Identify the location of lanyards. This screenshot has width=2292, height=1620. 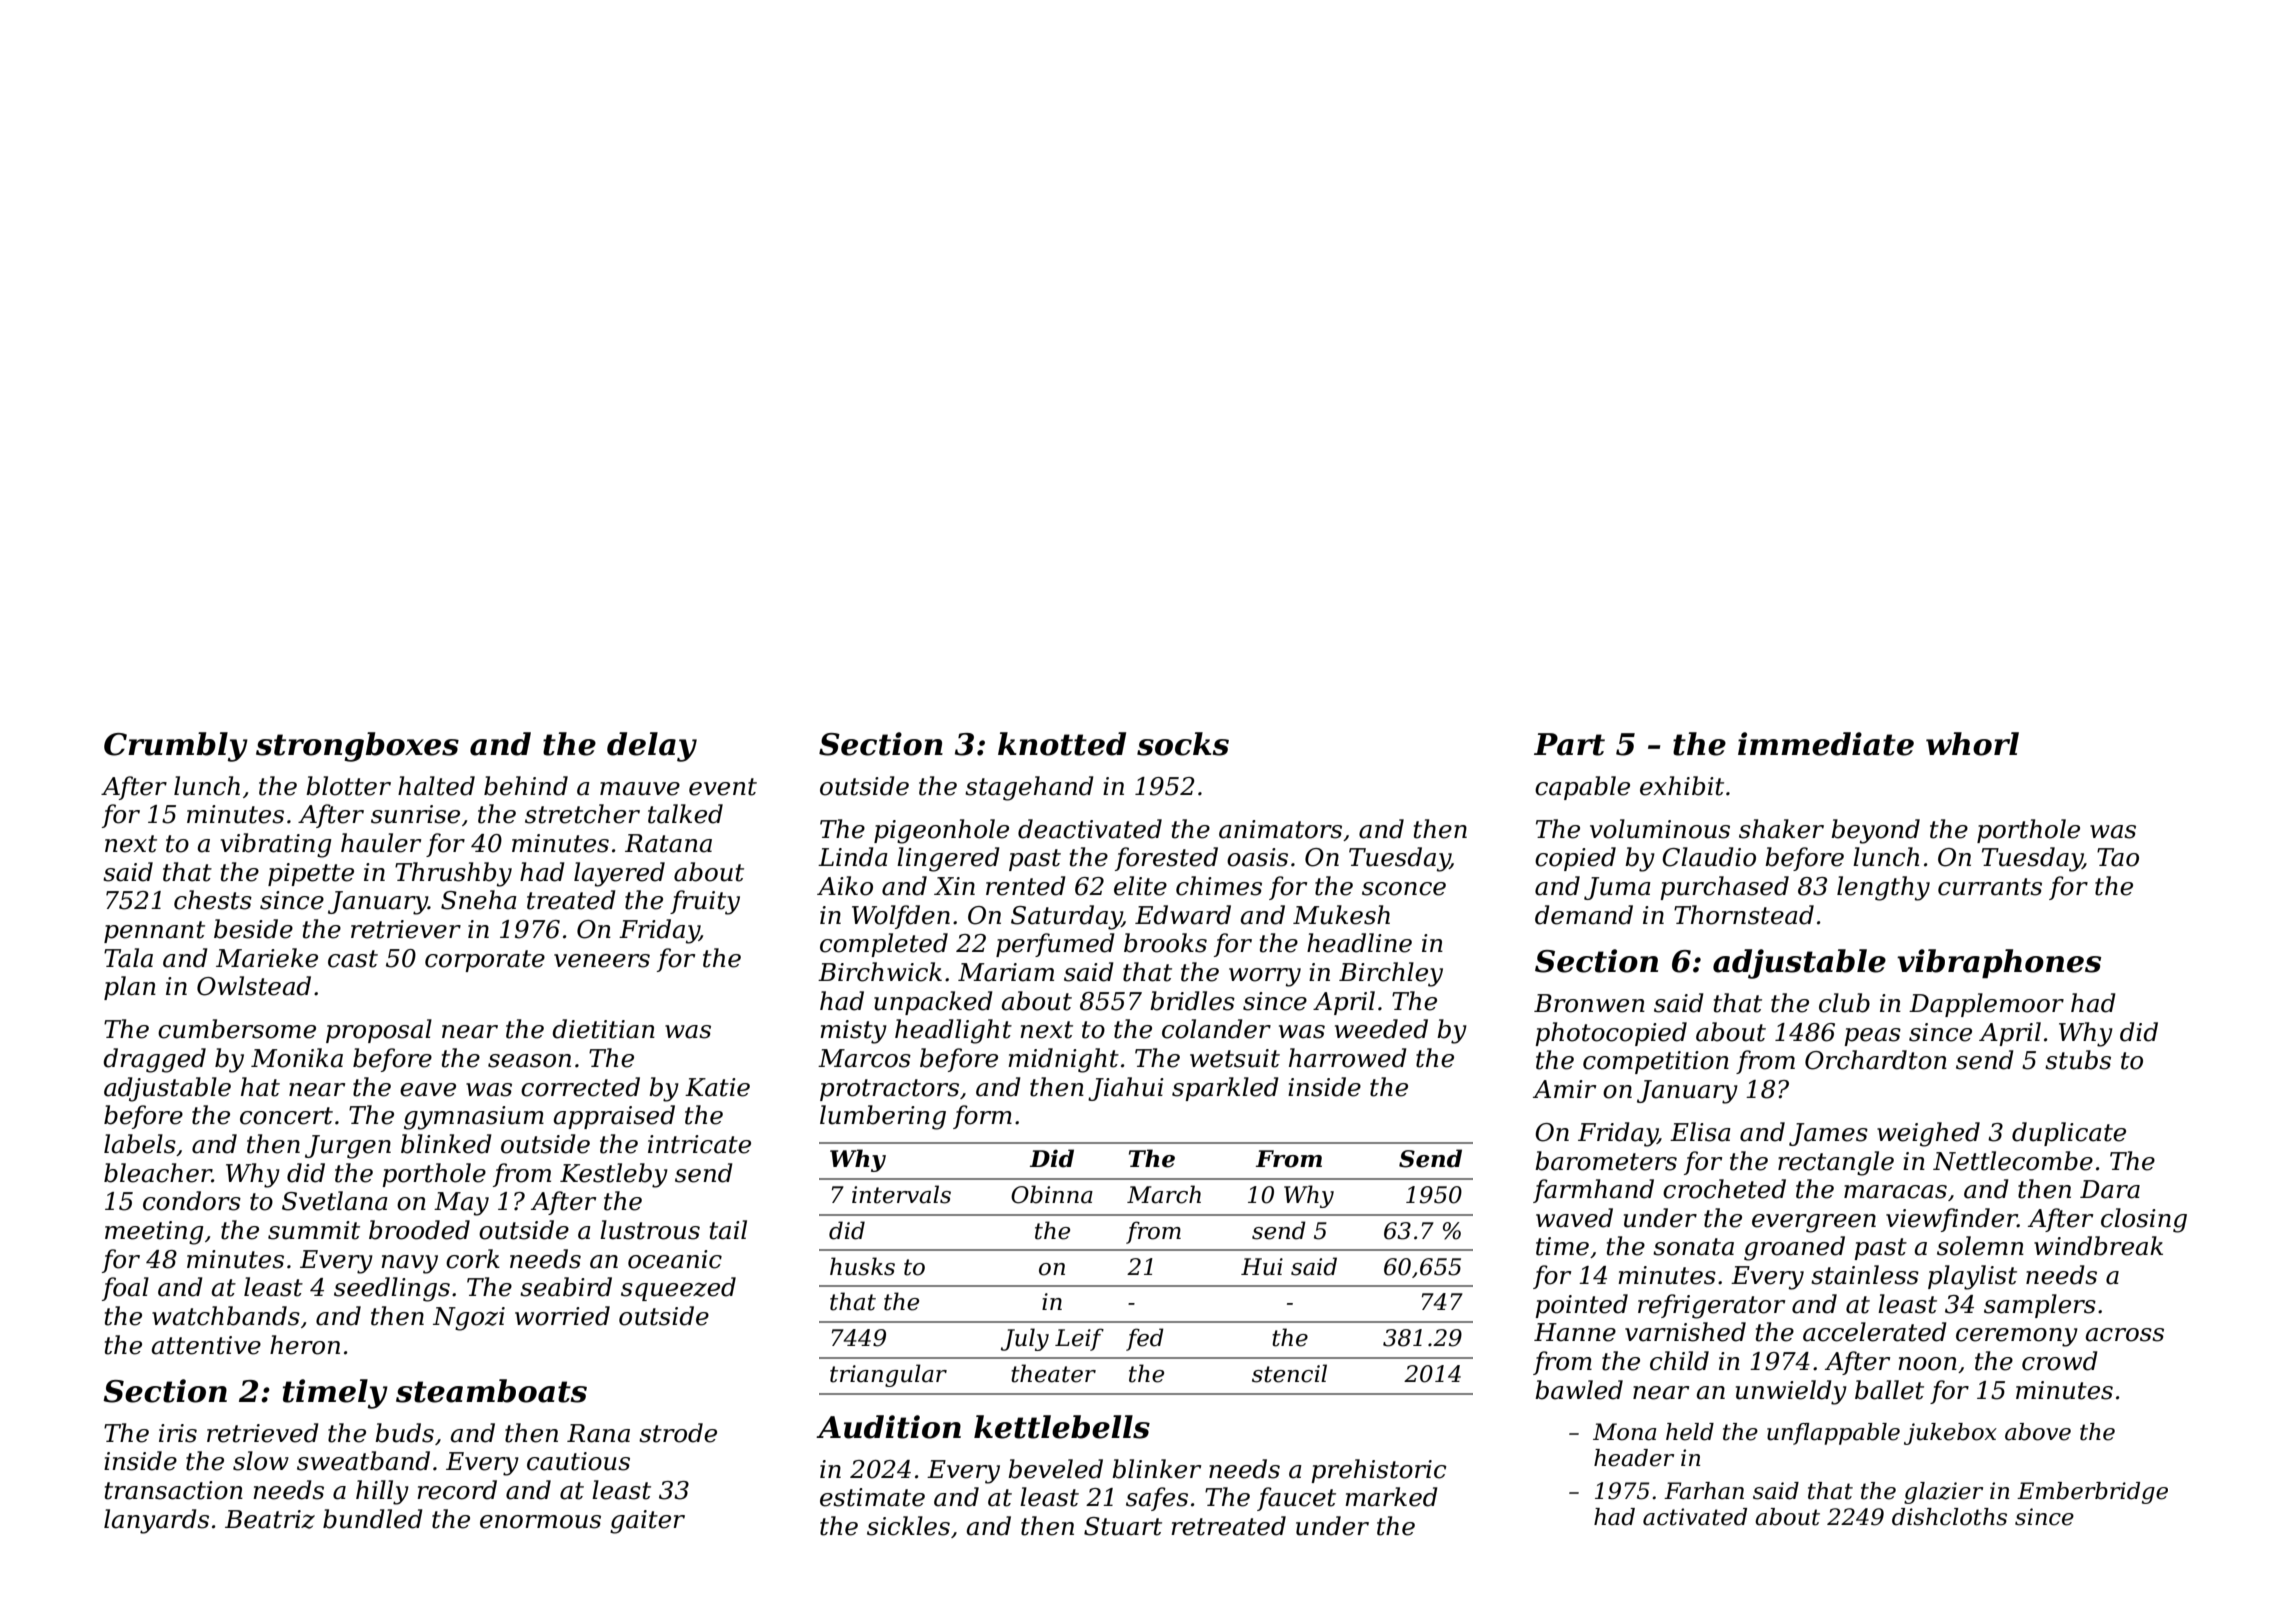
(156, 1521).
